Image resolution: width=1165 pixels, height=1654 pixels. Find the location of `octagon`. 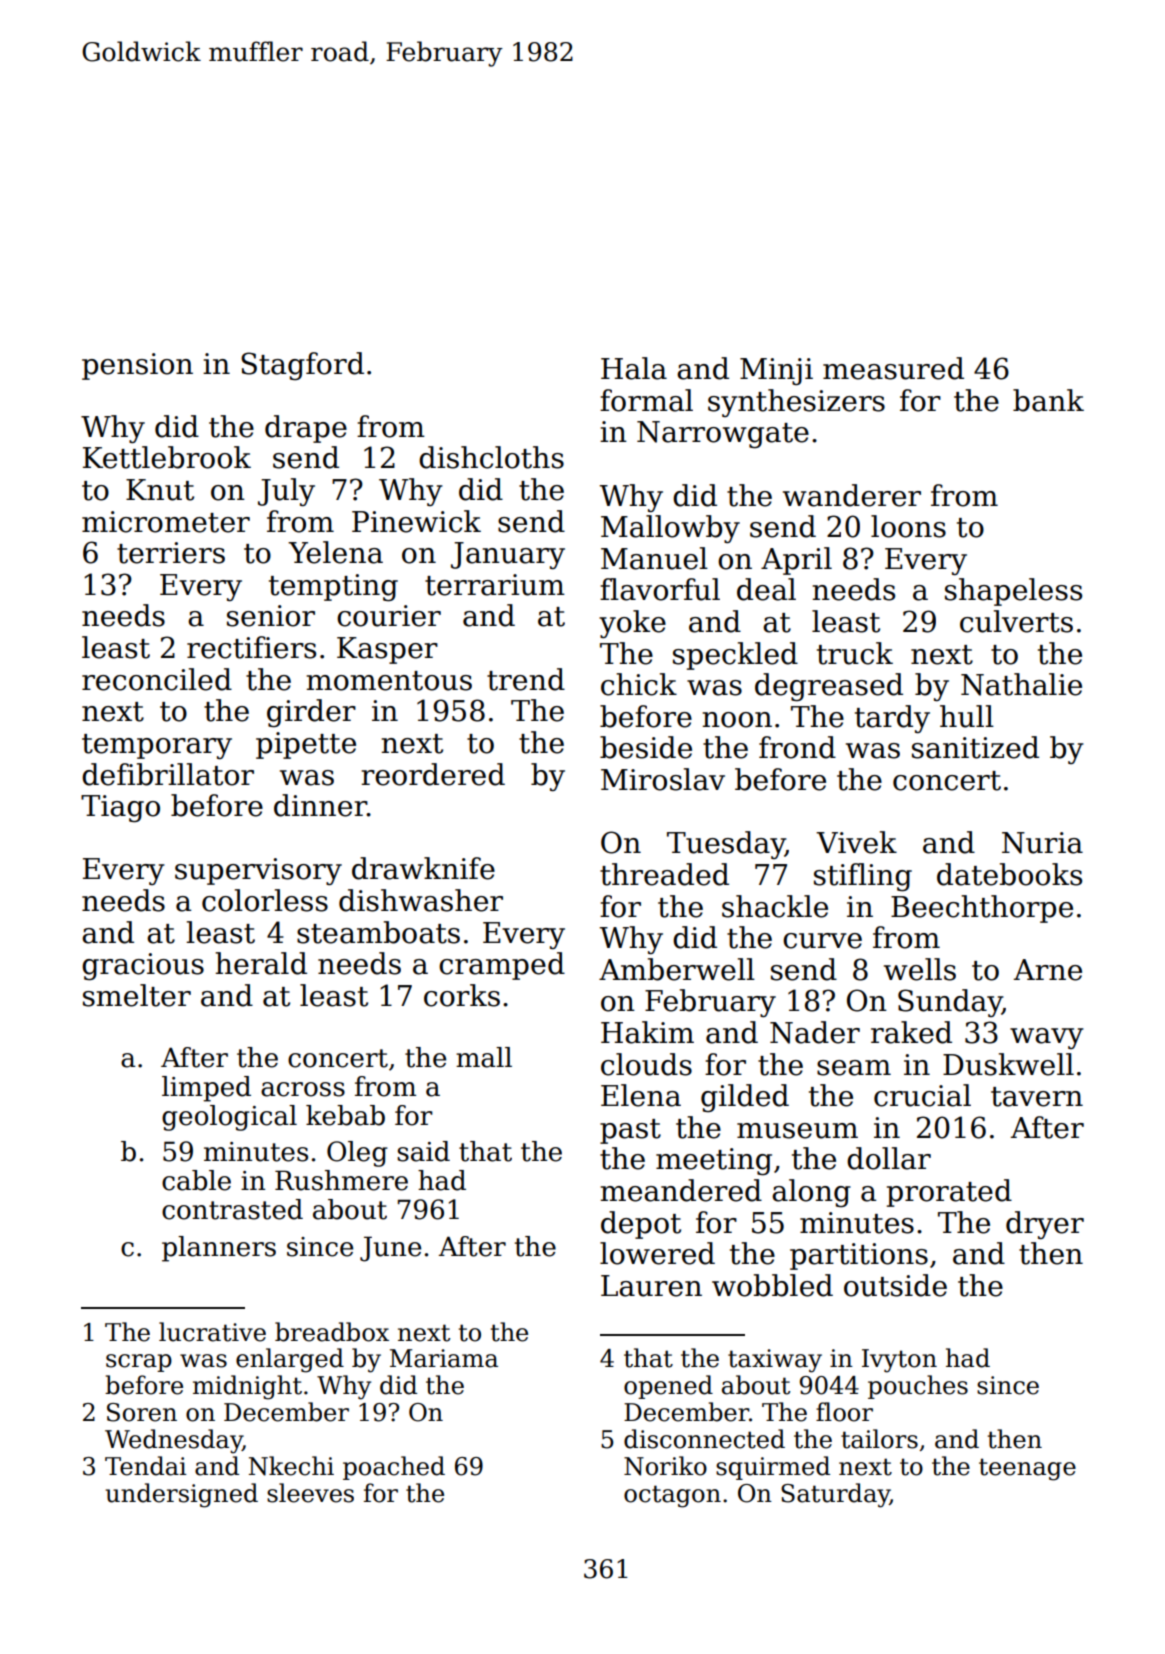

octagon is located at coordinates (672, 1496).
